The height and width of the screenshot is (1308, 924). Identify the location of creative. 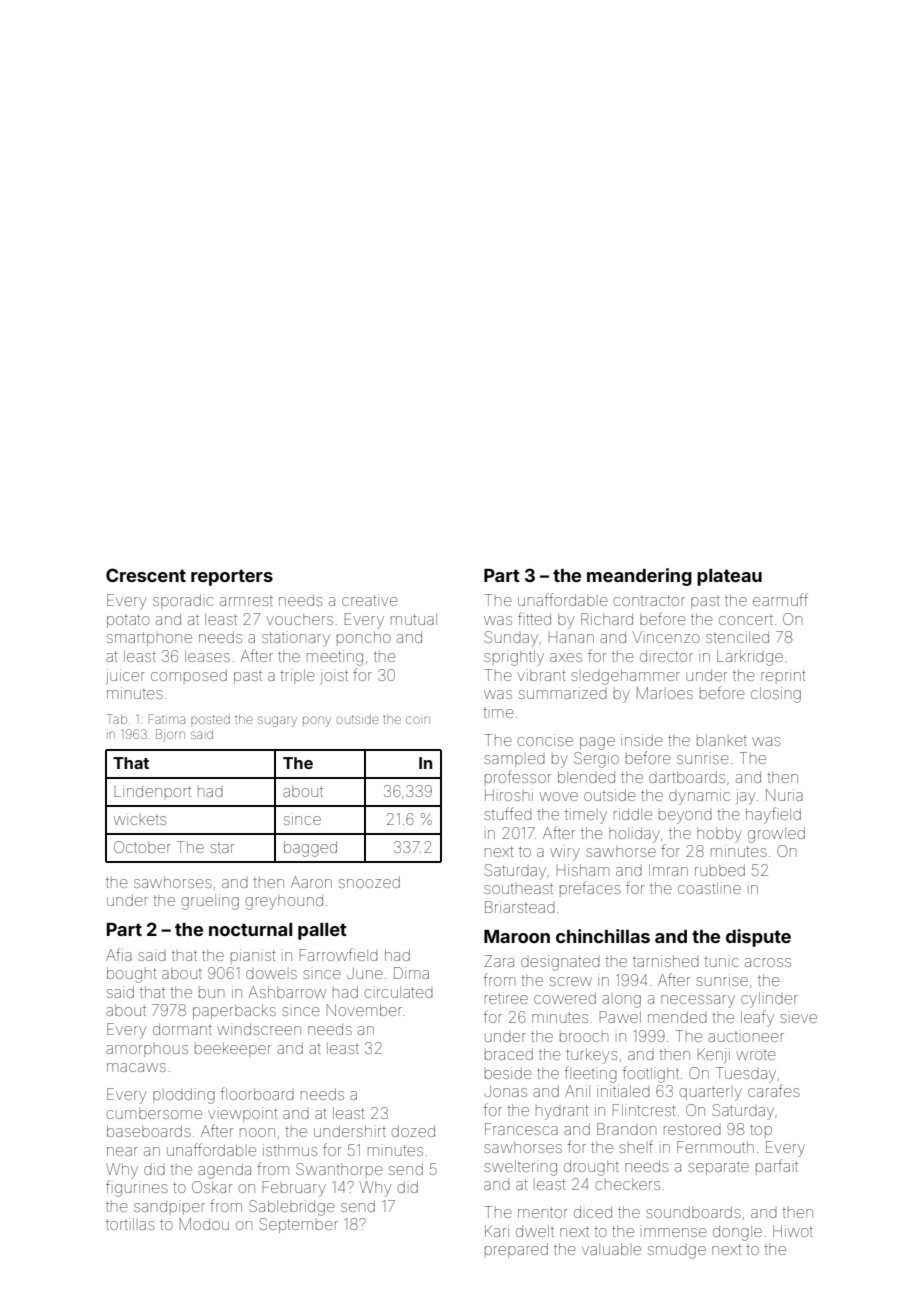
(369, 600).
